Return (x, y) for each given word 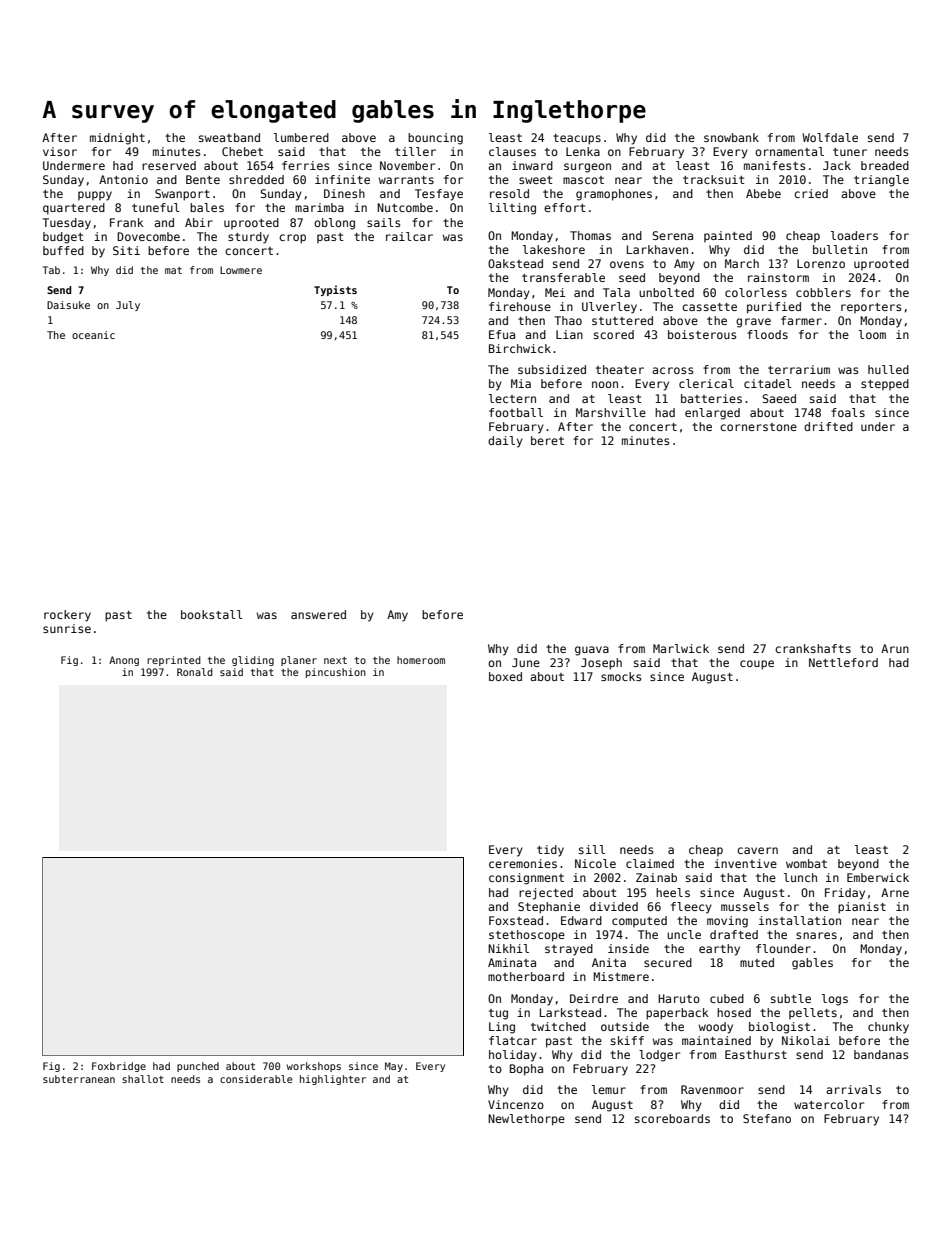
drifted (828, 426)
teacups (577, 139)
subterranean (79, 1079)
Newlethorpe (526, 1120)
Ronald (195, 672)
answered (318, 614)
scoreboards (672, 1118)
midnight (117, 139)
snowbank (731, 137)
